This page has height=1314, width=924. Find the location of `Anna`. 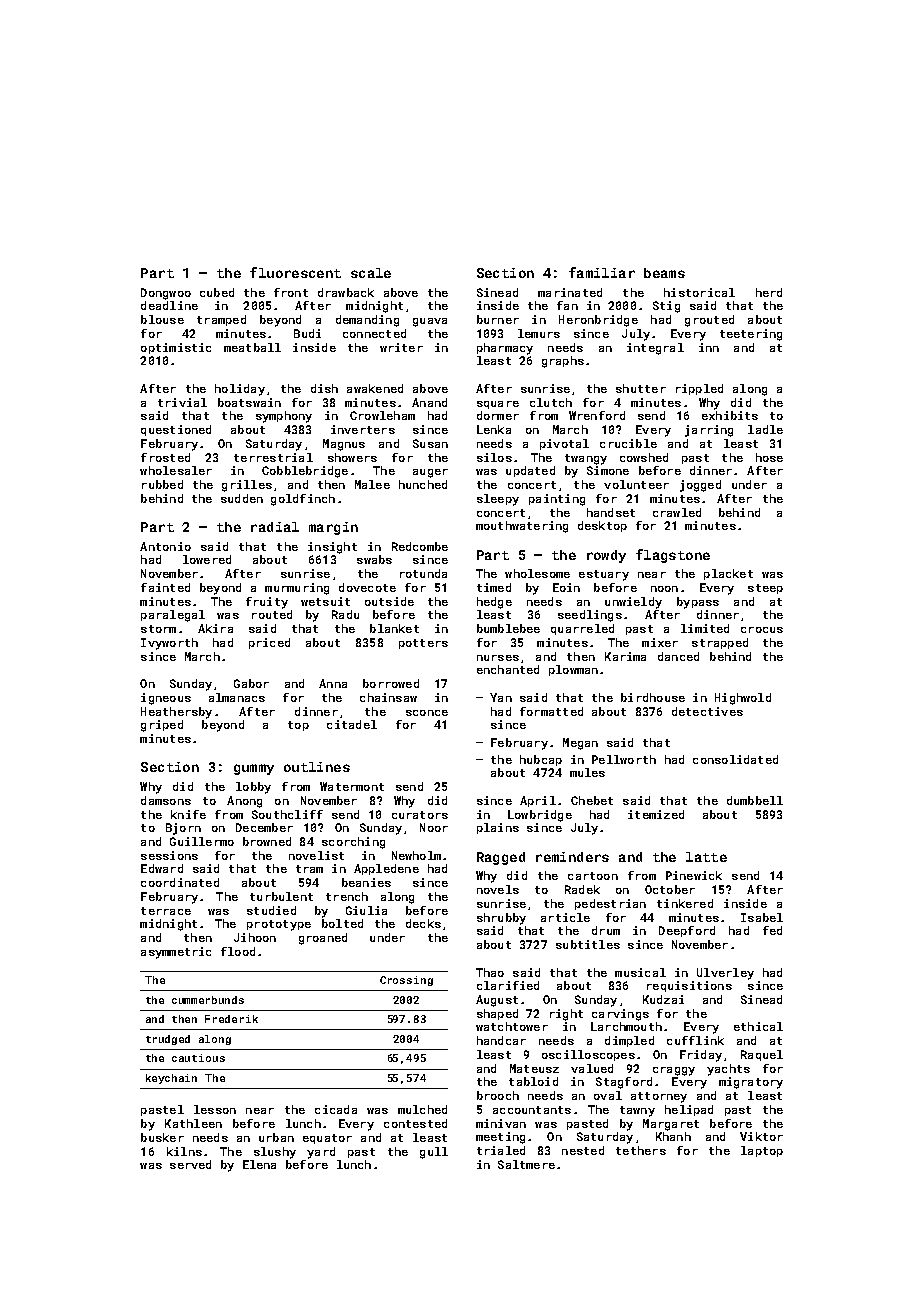

Anna is located at coordinates (333, 683).
